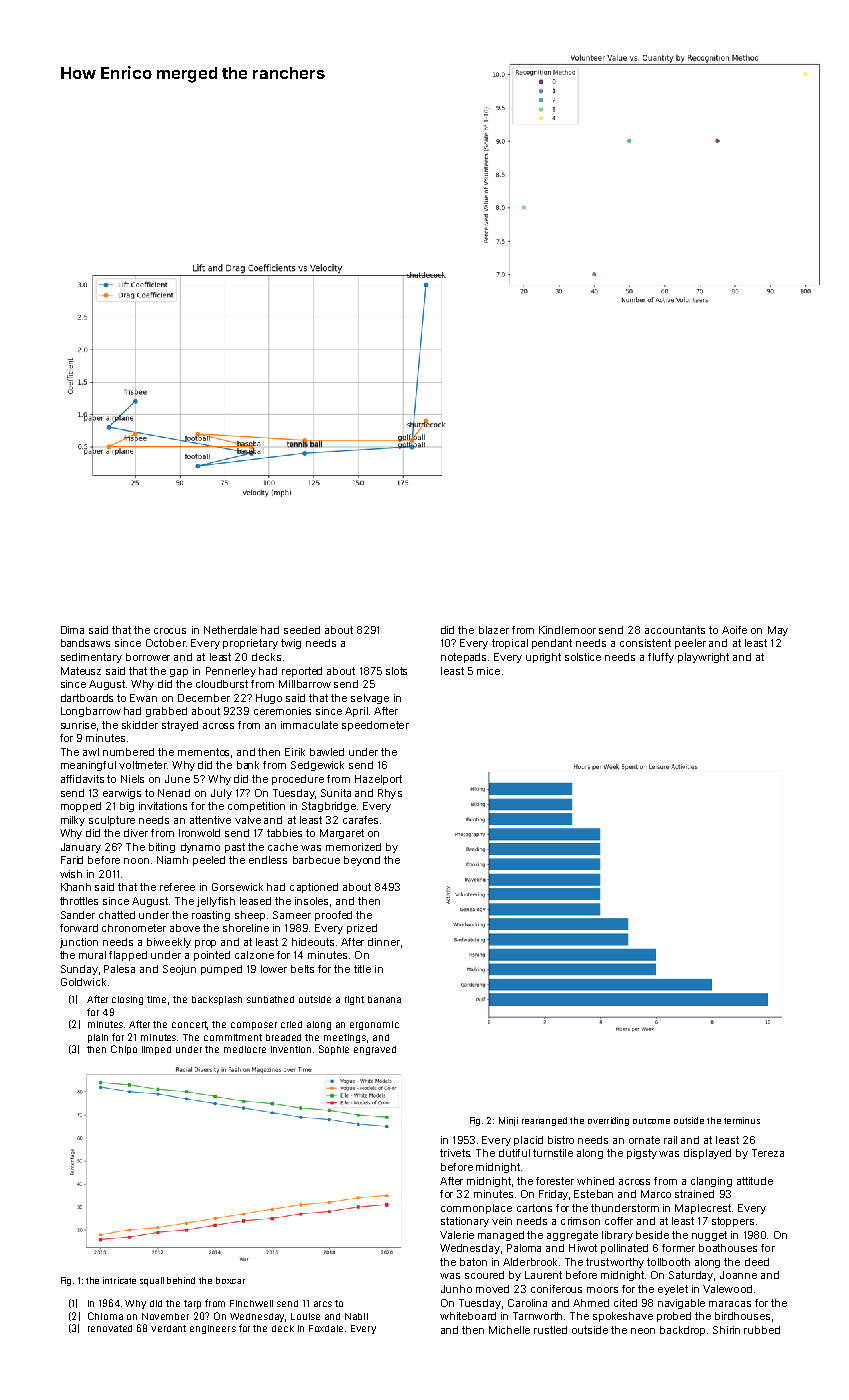 Image resolution: width=849 pixels, height=1400 pixels. I want to click on barbecue, so click(316, 860).
